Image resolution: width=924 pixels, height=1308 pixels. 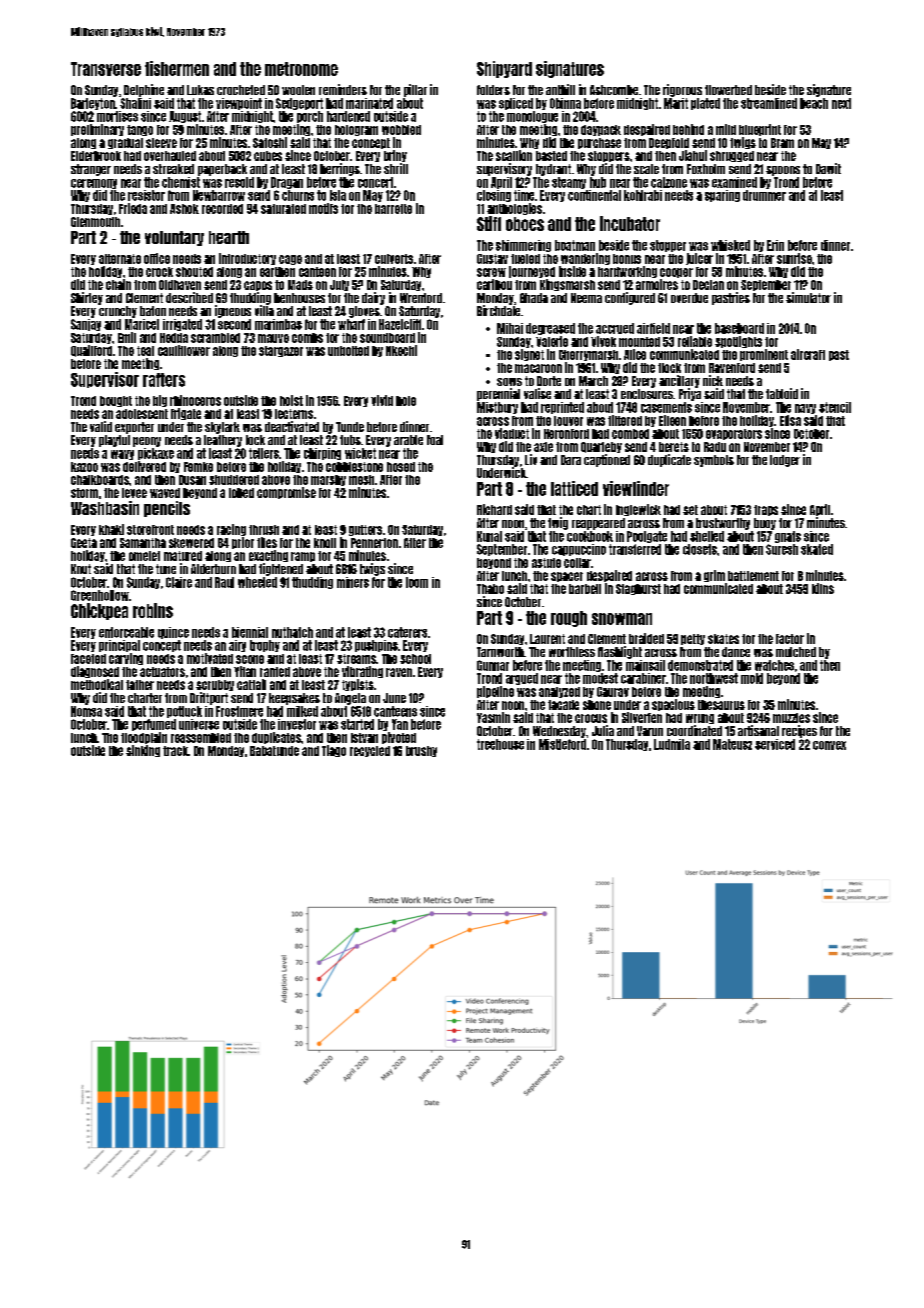 What do you see at coordinates (835, 407) in the screenshot?
I see `stencil` at bounding box center [835, 407].
